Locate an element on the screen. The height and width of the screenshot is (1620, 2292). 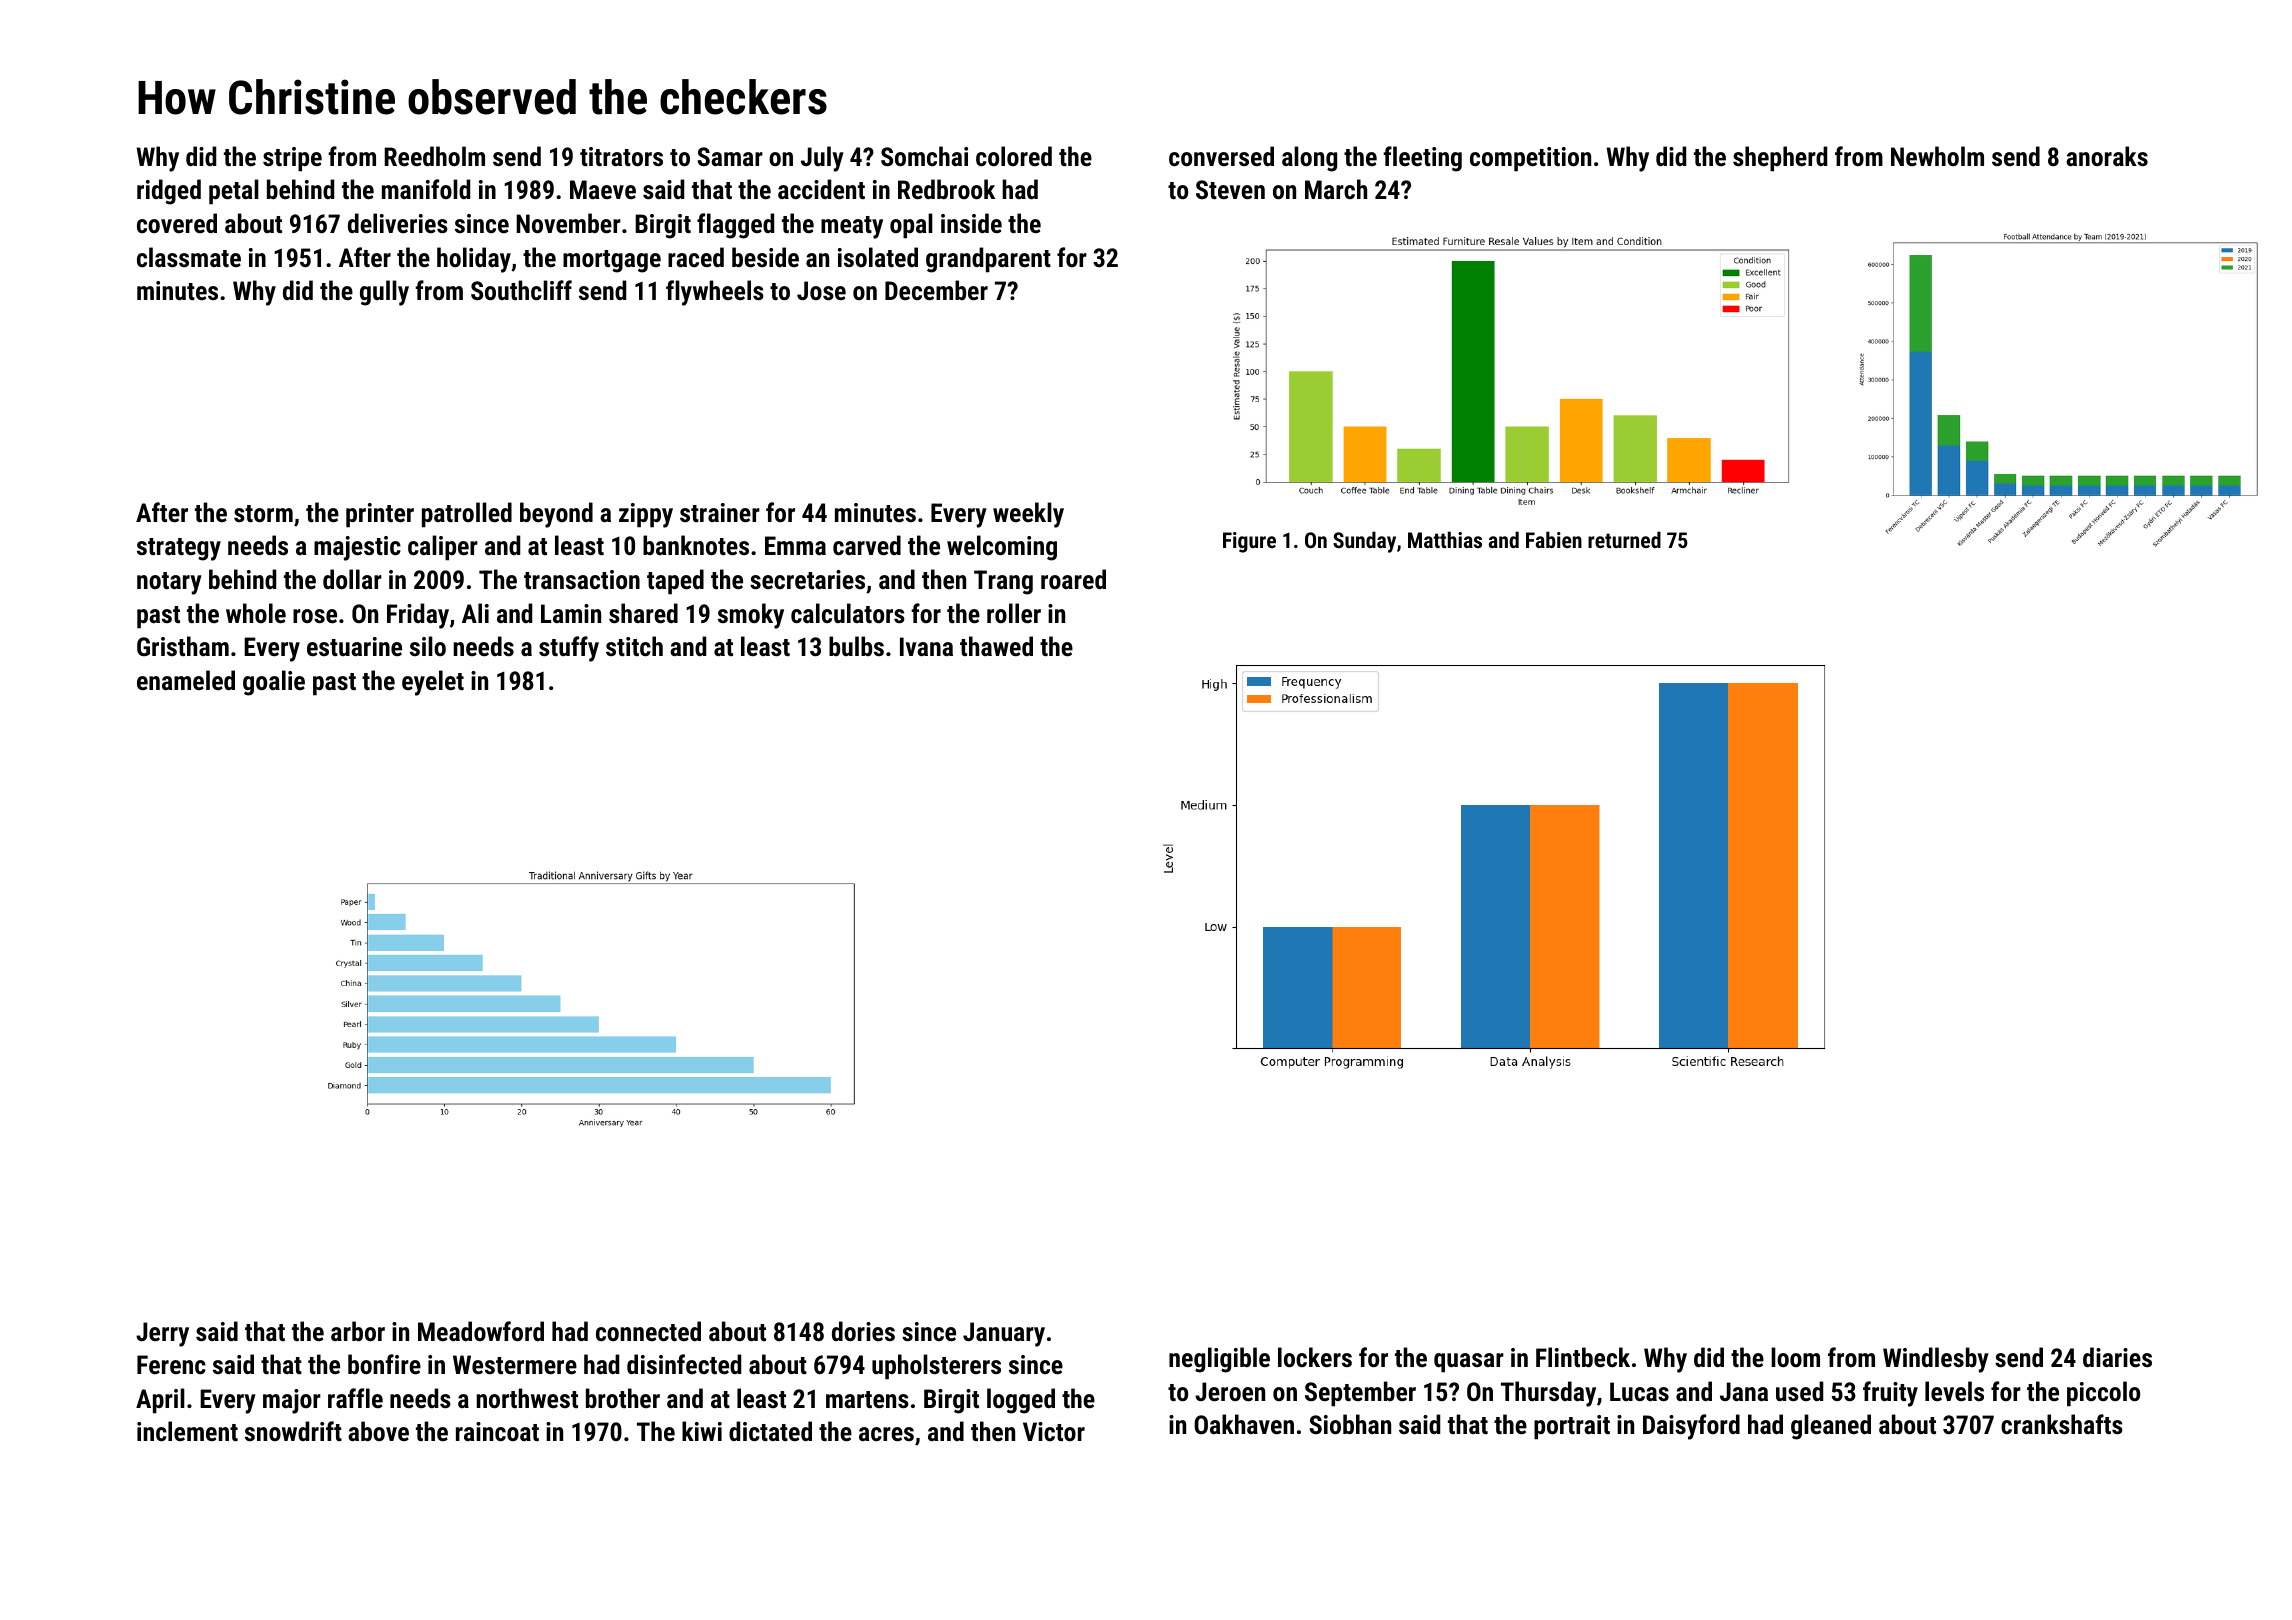
lockers is located at coordinates (1315, 1357).
